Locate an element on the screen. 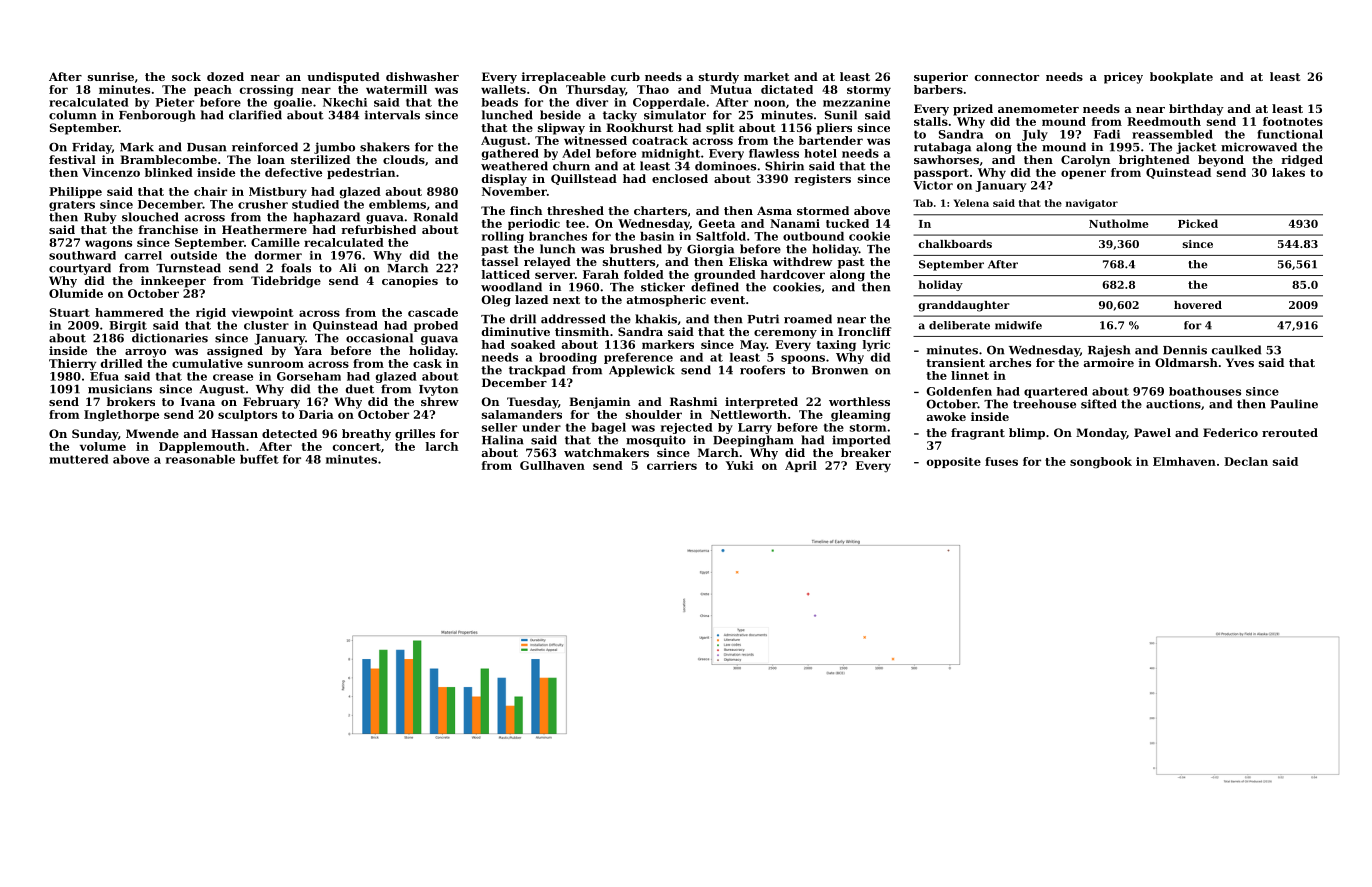 The width and height of the screenshot is (1372, 887). franchise is located at coordinates (168, 229).
